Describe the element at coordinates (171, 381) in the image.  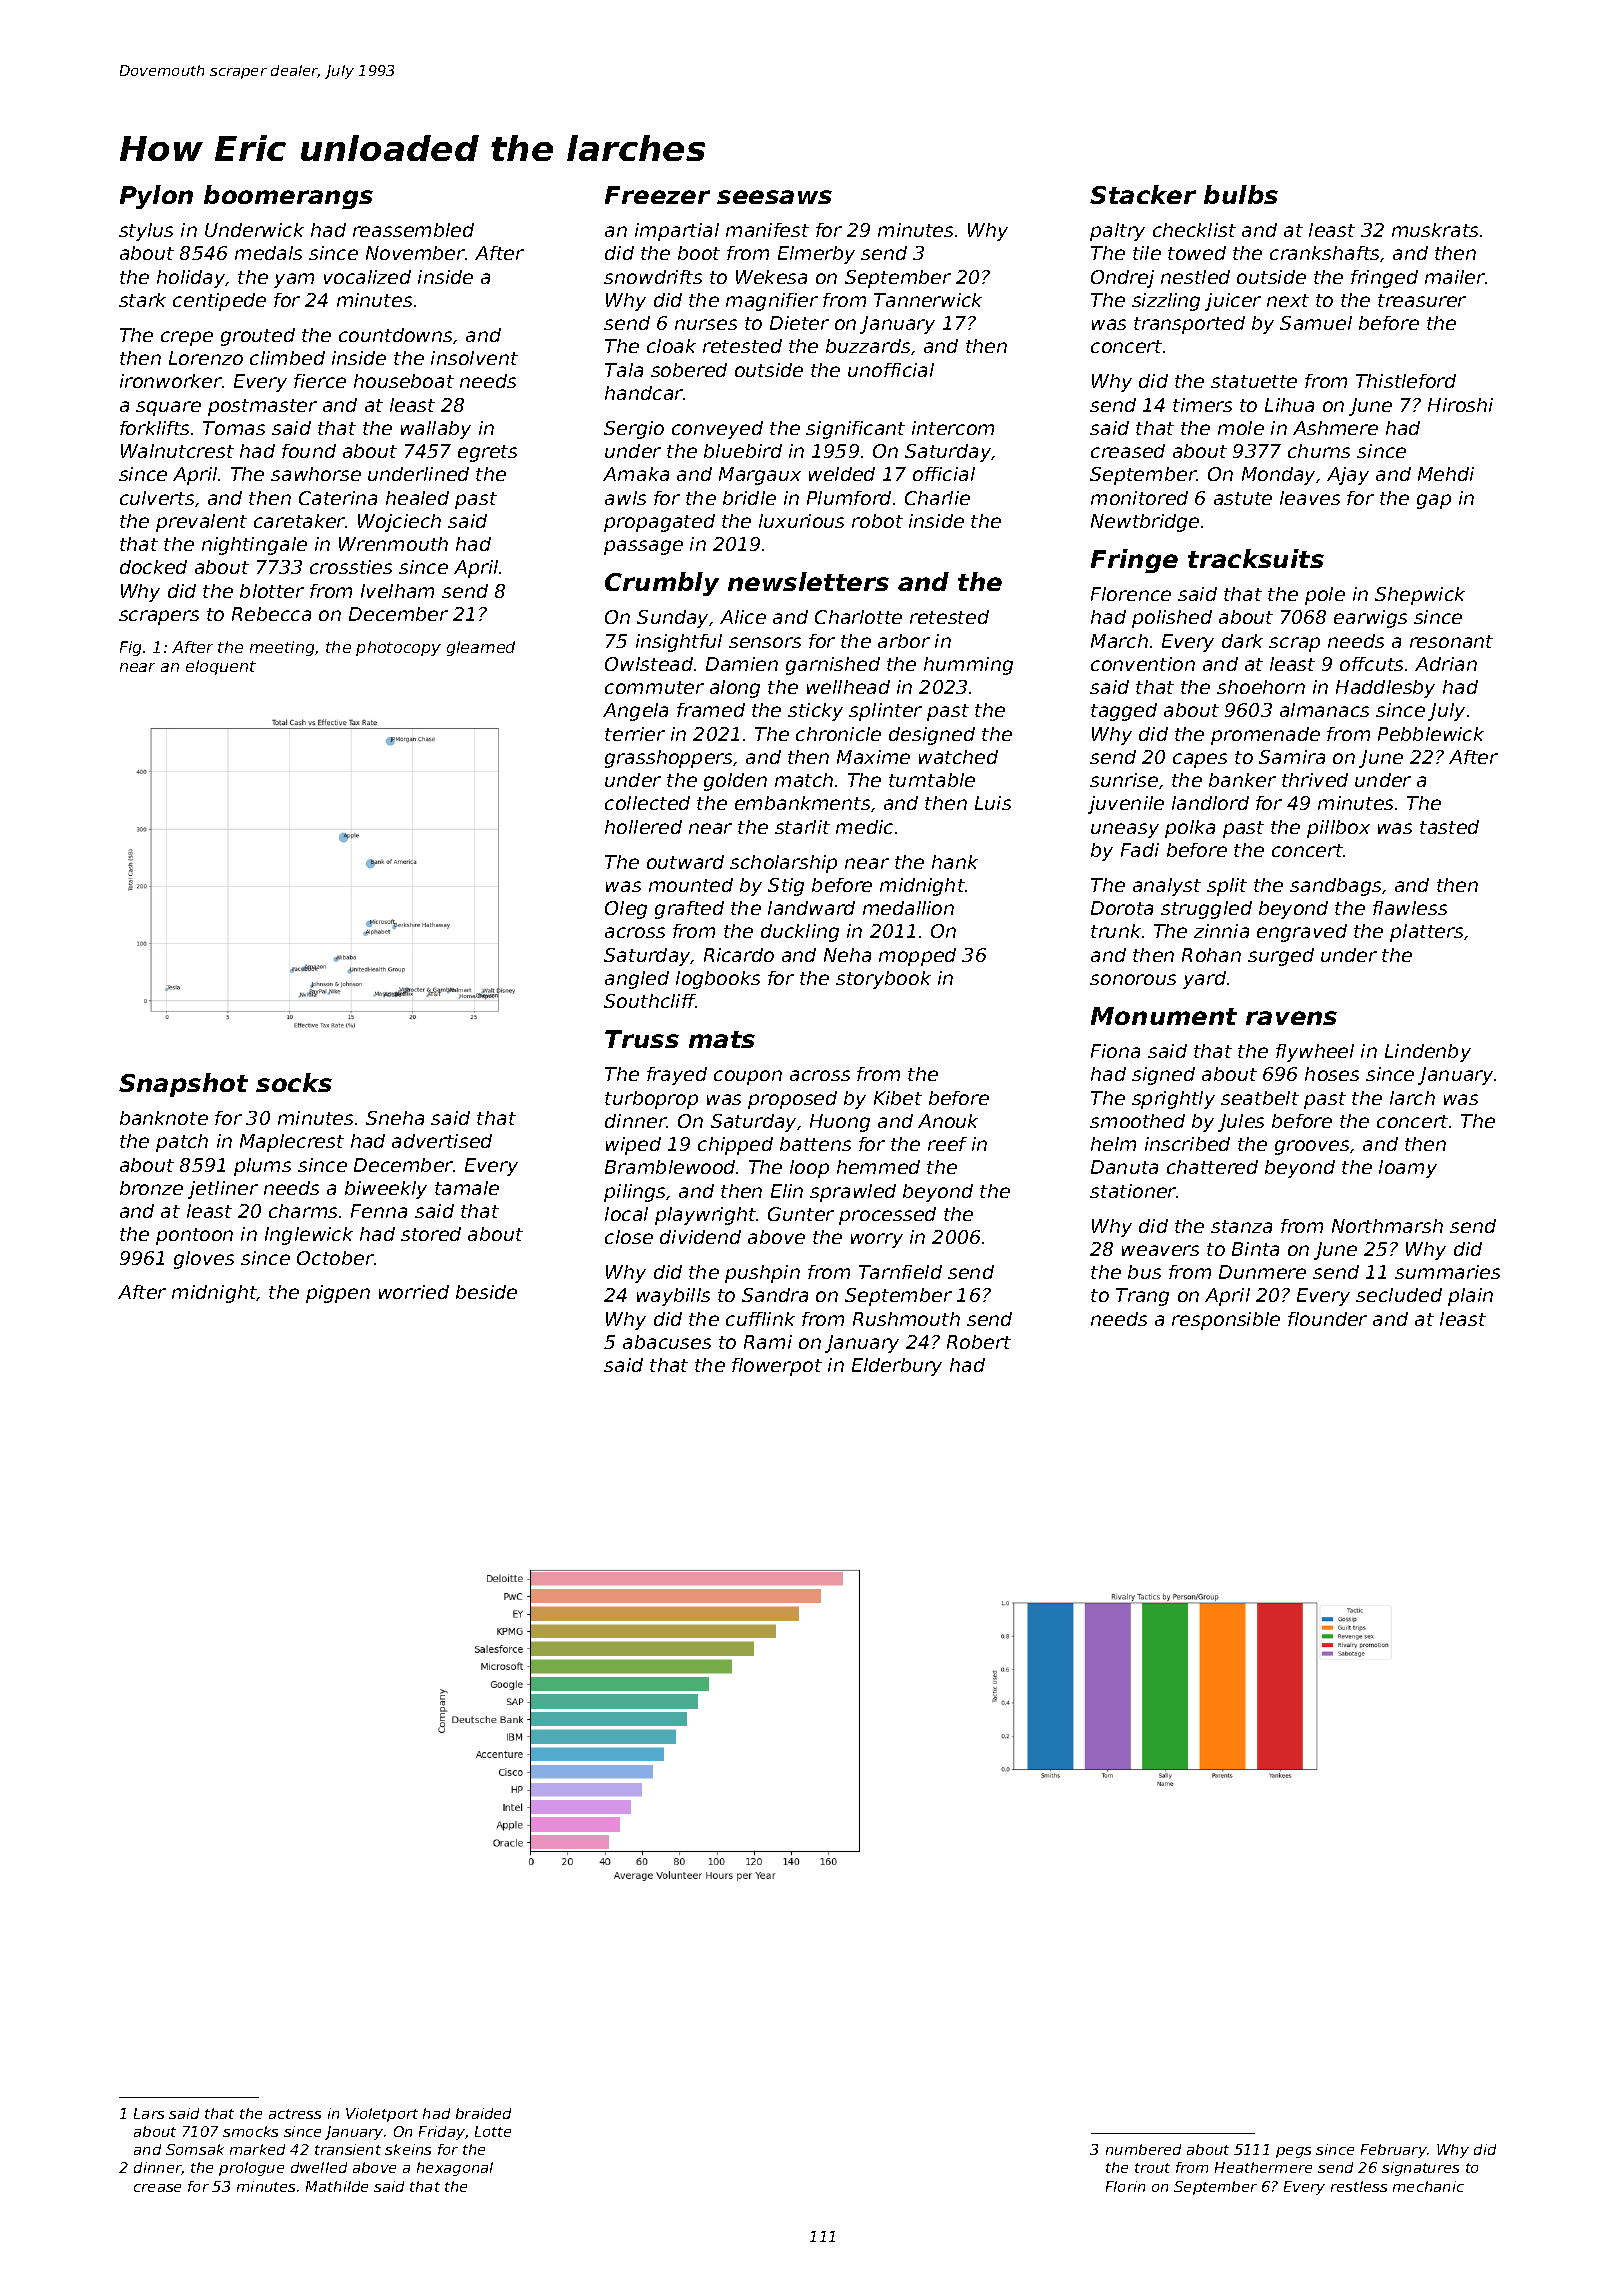
I see `ironworker` at that location.
